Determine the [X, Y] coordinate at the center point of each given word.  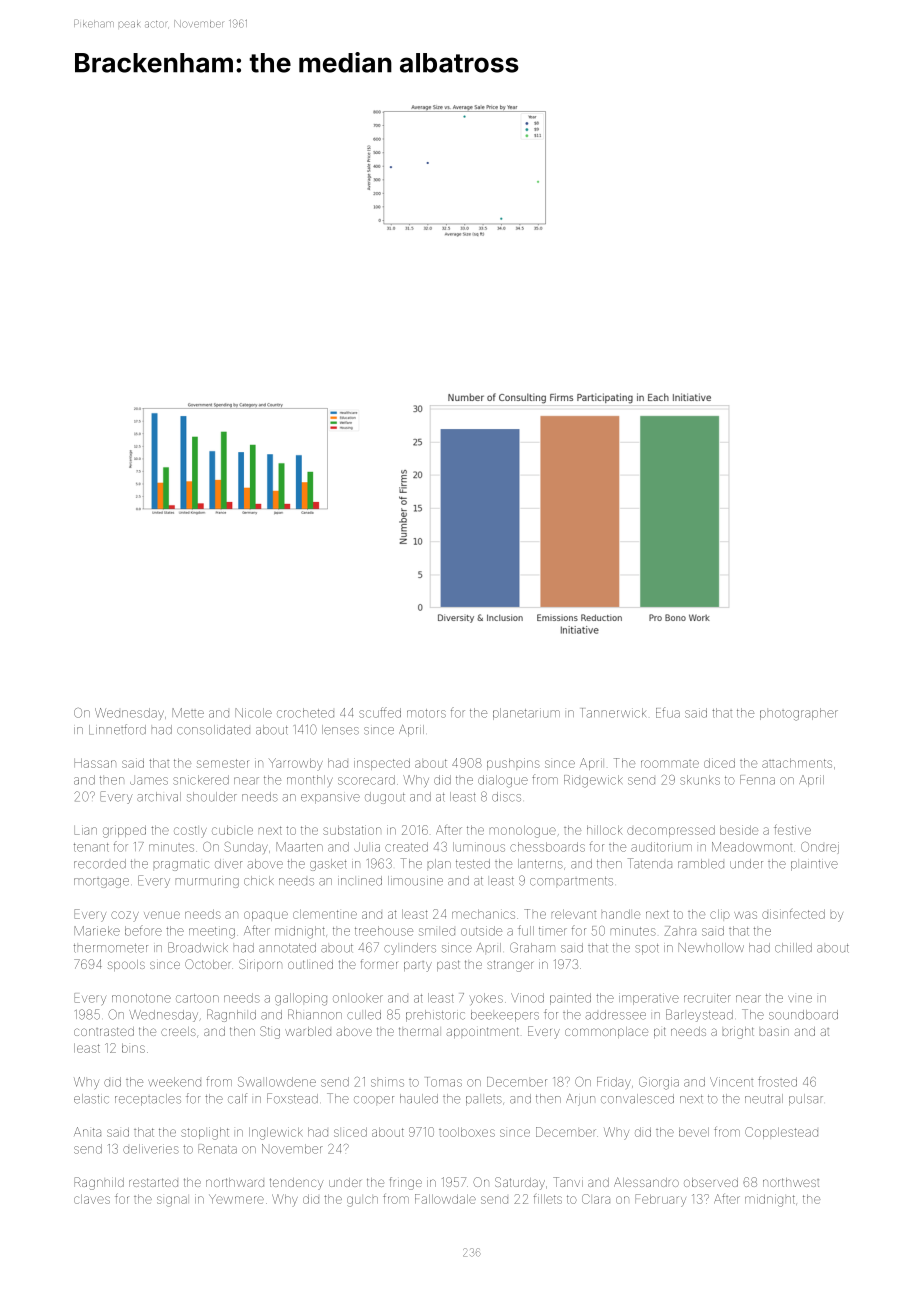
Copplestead [781, 1133]
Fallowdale [445, 1199]
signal [172, 1201]
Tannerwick [614, 713]
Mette [188, 713]
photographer [799, 714]
